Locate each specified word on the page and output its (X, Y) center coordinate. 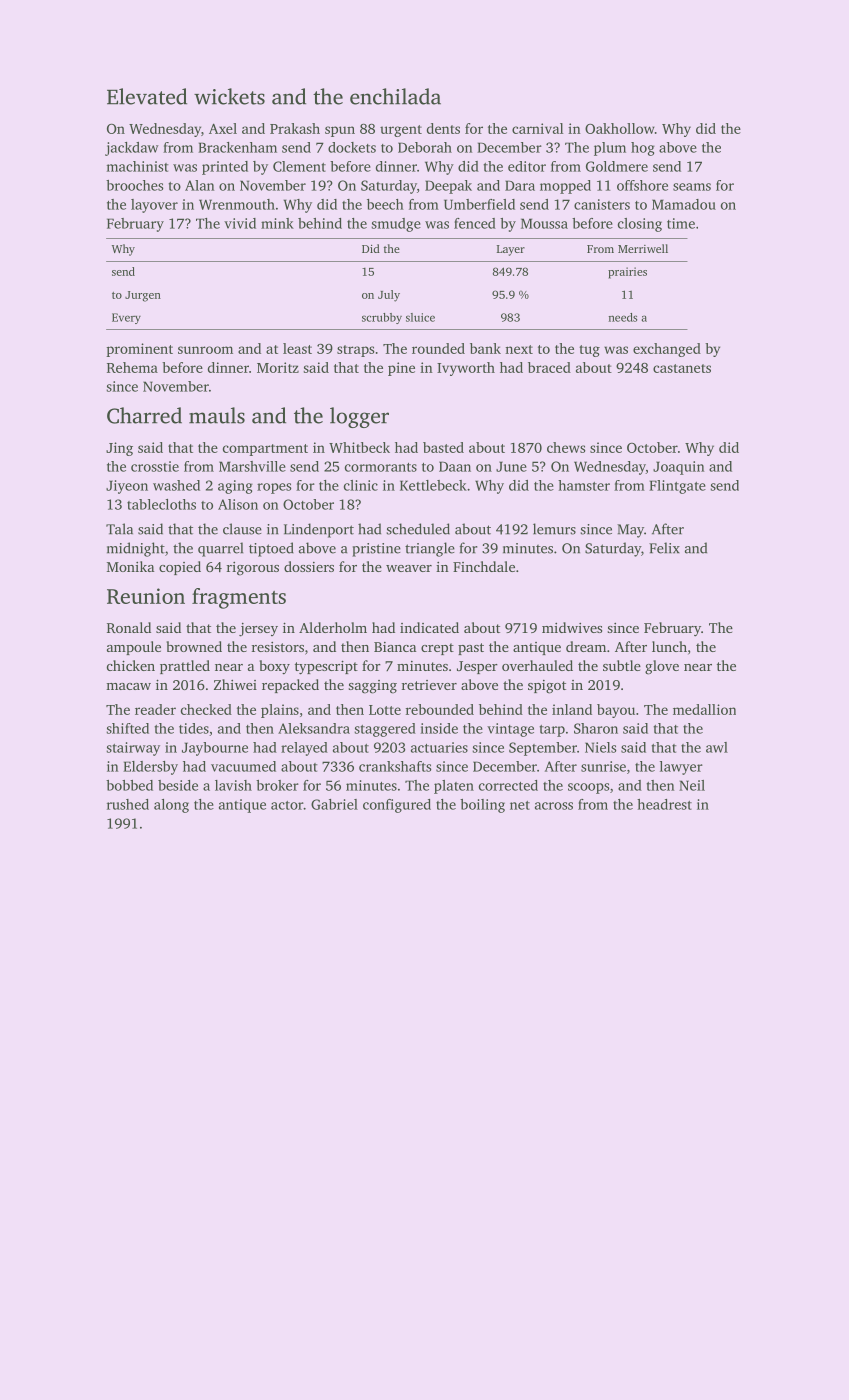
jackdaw (132, 149)
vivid (240, 223)
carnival (538, 128)
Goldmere (617, 166)
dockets (352, 147)
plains (280, 711)
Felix (664, 548)
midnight (136, 549)
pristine (376, 550)
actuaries (439, 747)
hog (643, 149)
